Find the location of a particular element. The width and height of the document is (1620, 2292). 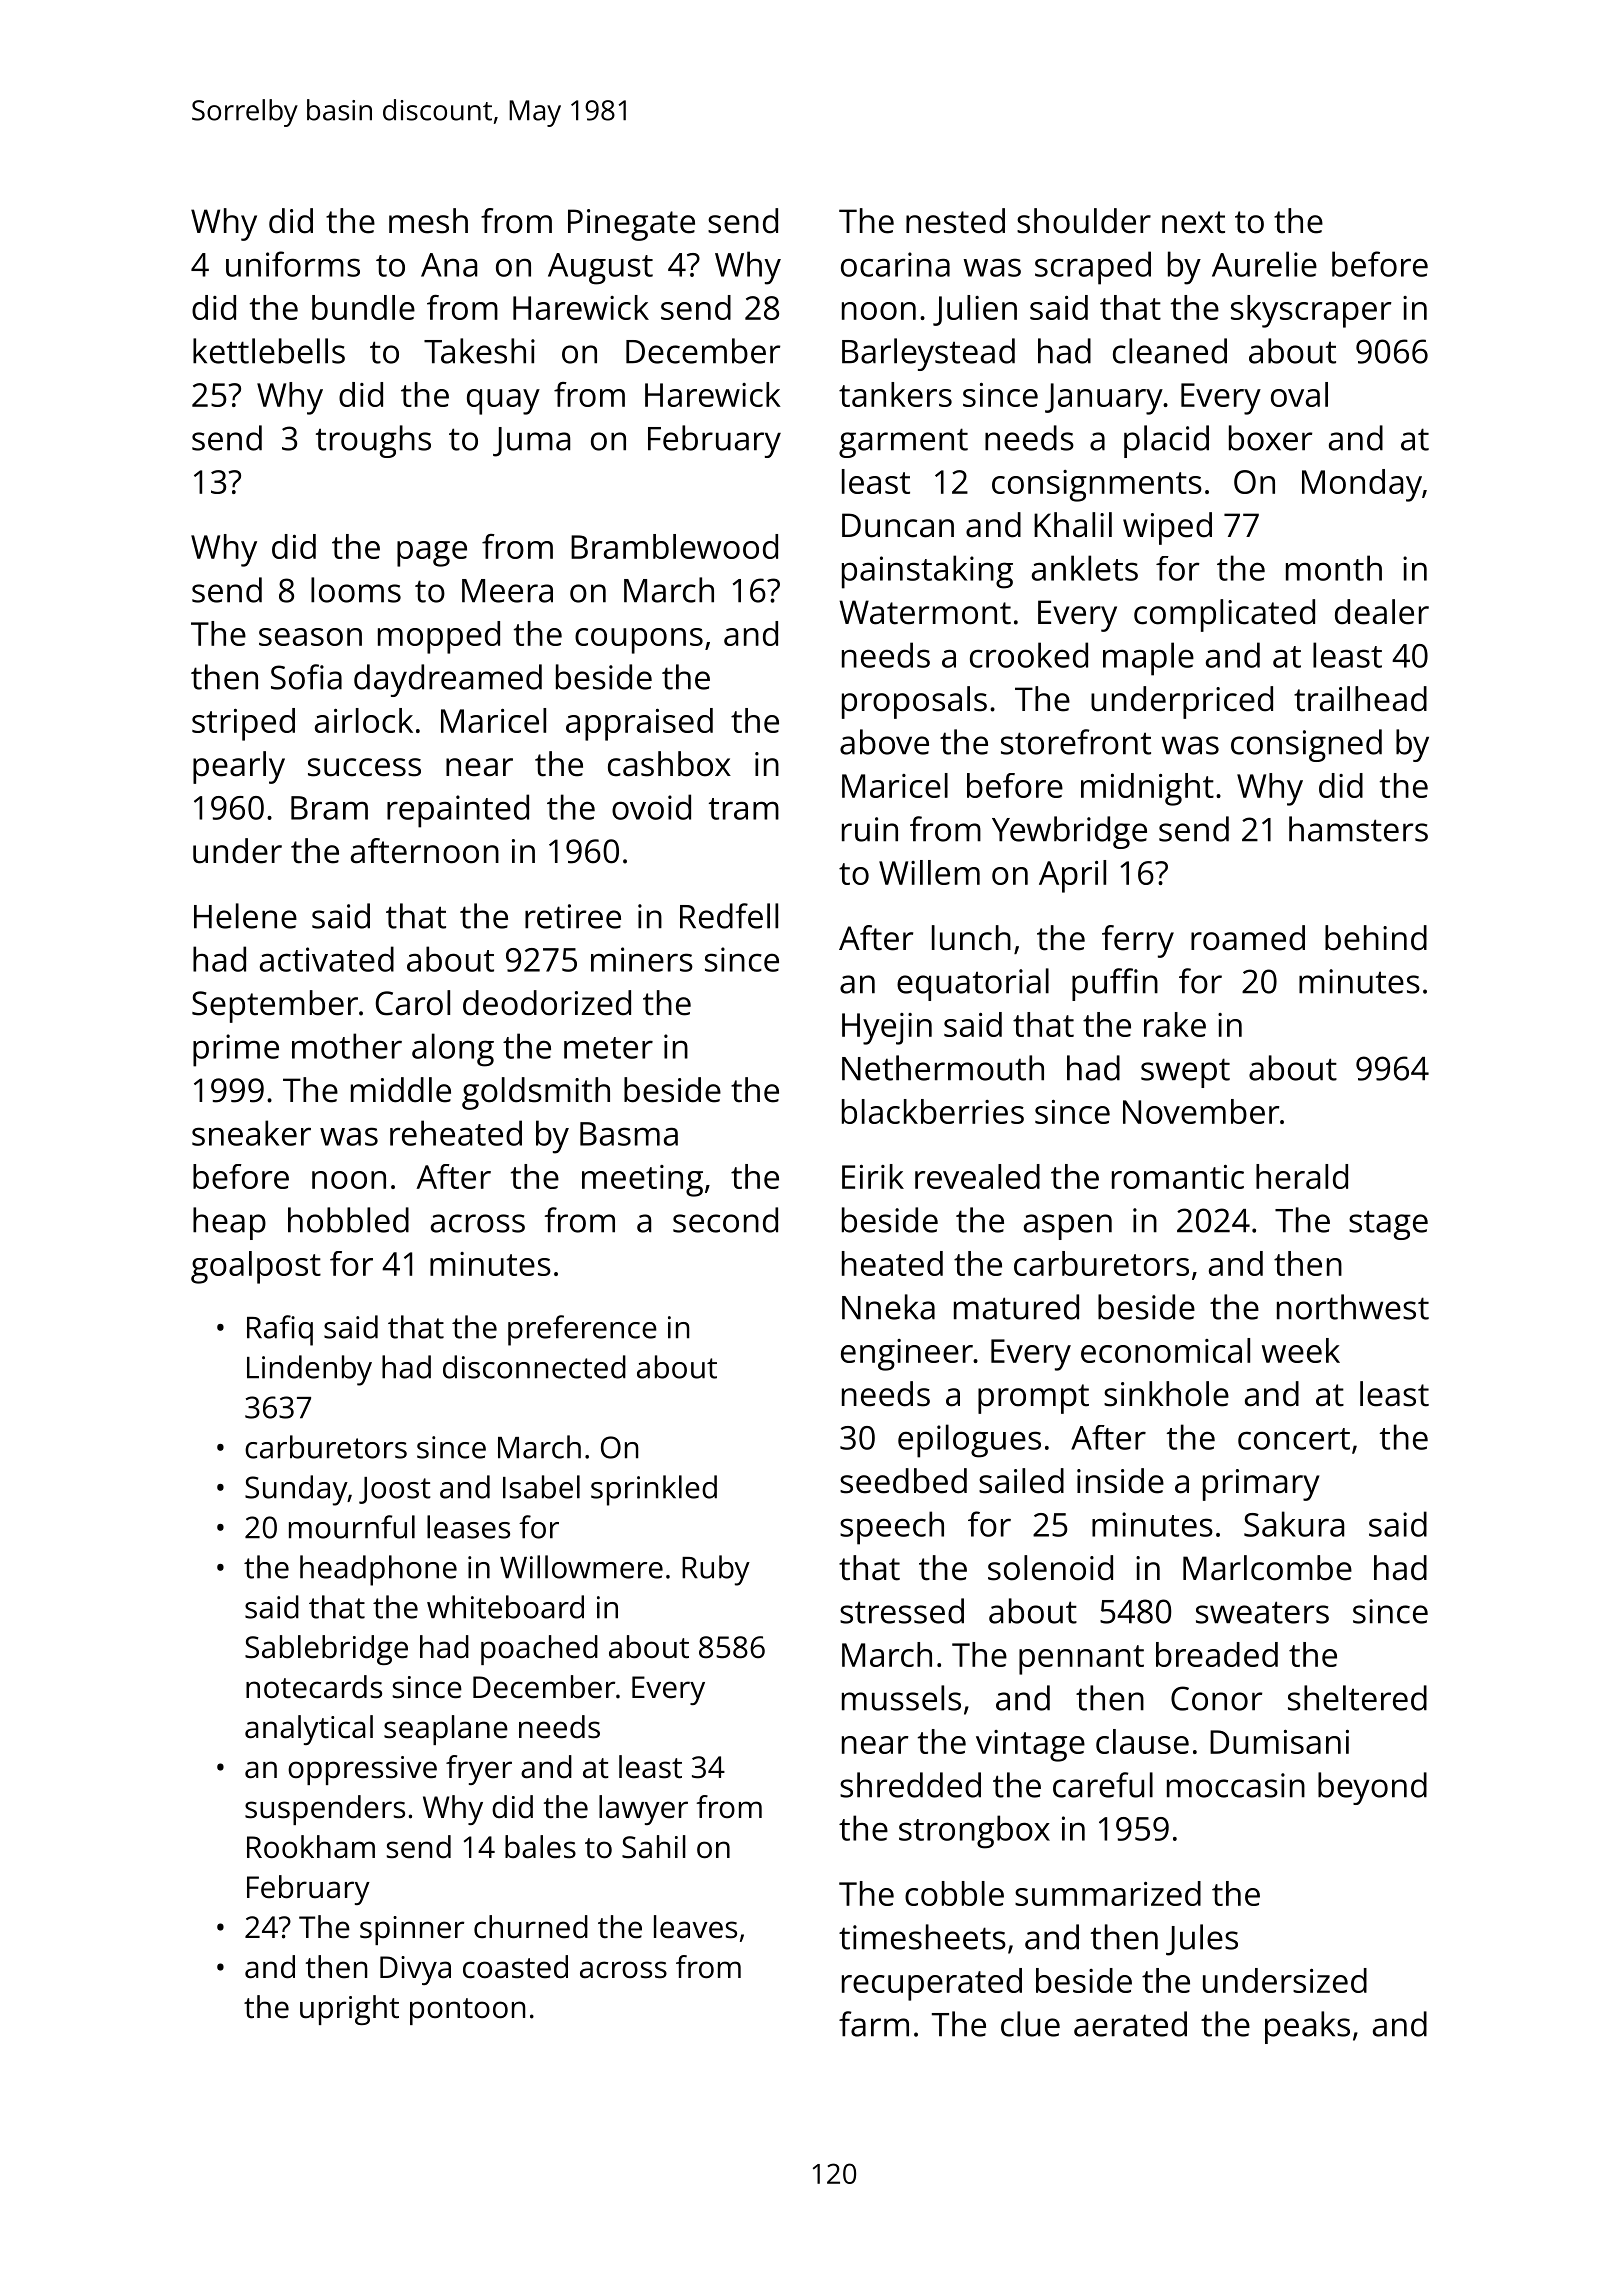

upright is located at coordinates (349, 2010).
